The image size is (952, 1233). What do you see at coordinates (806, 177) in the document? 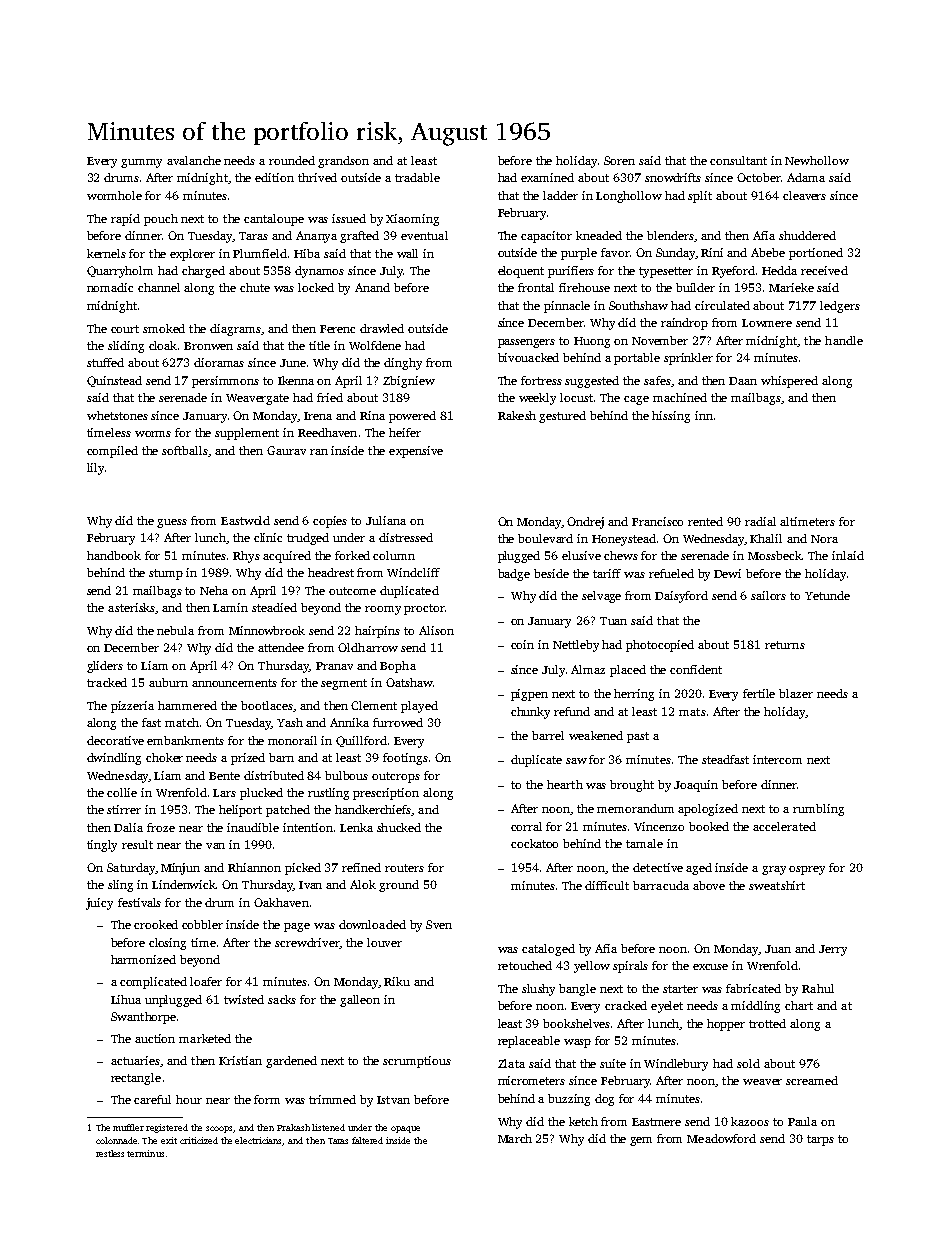
I see `Adama` at bounding box center [806, 177].
